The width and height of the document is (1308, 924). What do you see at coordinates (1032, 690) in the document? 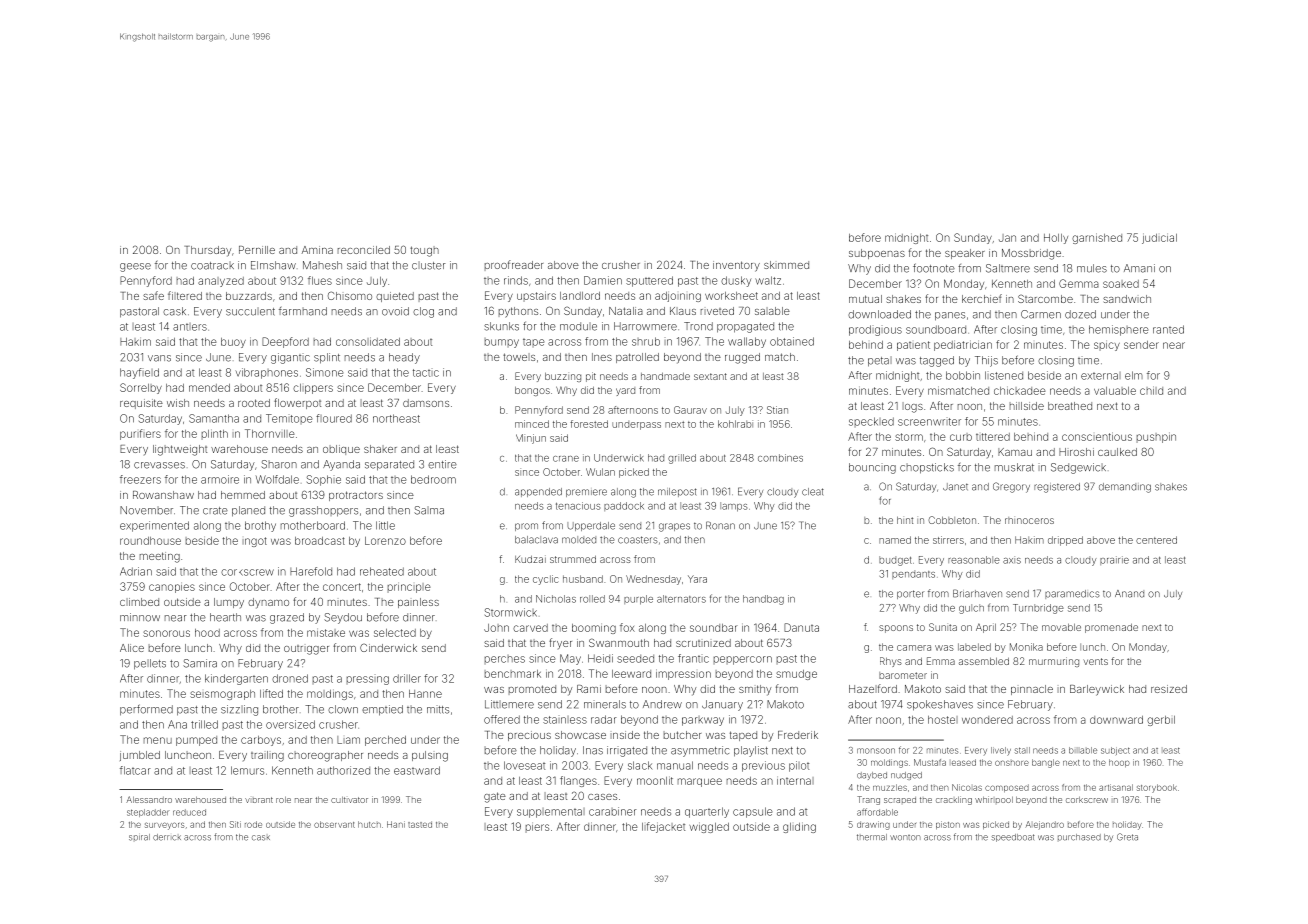
I see `pinnacle` at bounding box center [1032, 690].
